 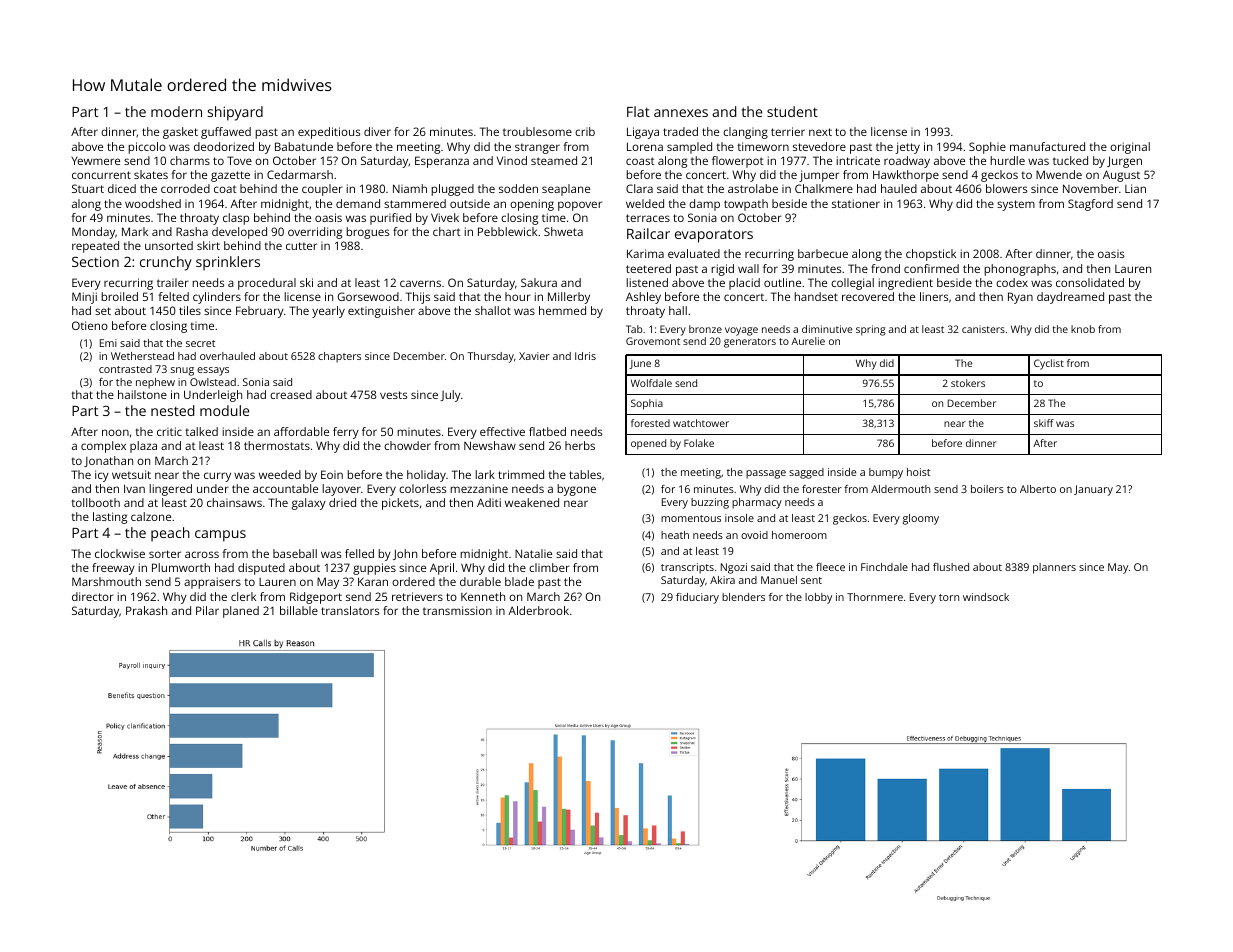 What do you see at coordinates (1016, 205) in the page?
I see `system` at bounding box center [1016, 205].
